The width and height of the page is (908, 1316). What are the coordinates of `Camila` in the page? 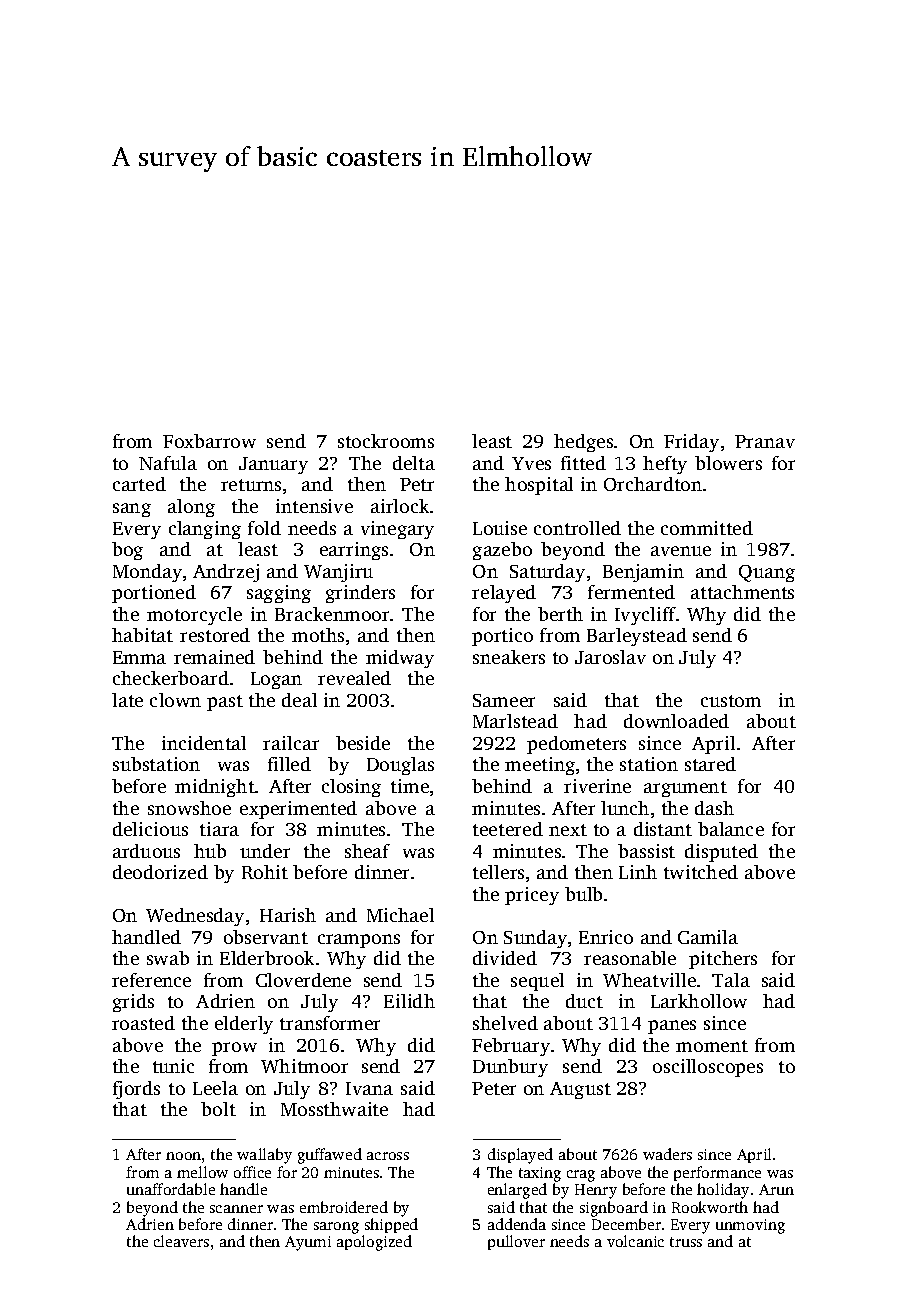 It's located at (708, 937).
